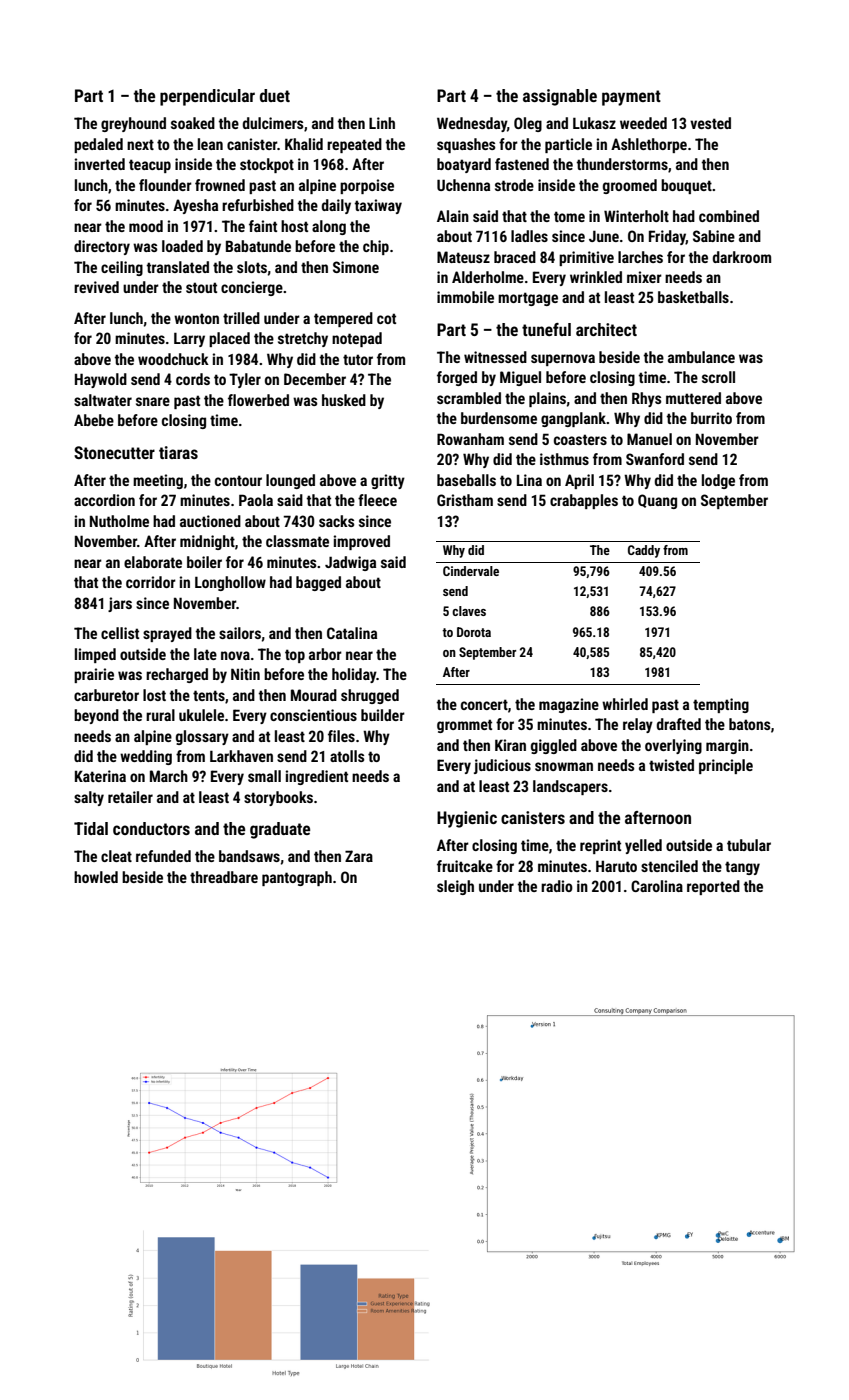 The width and height of the screenshot is (849, 1400). Describe the element at coordinates (89, 798) in the screenshot. I see `salty` at that location.
